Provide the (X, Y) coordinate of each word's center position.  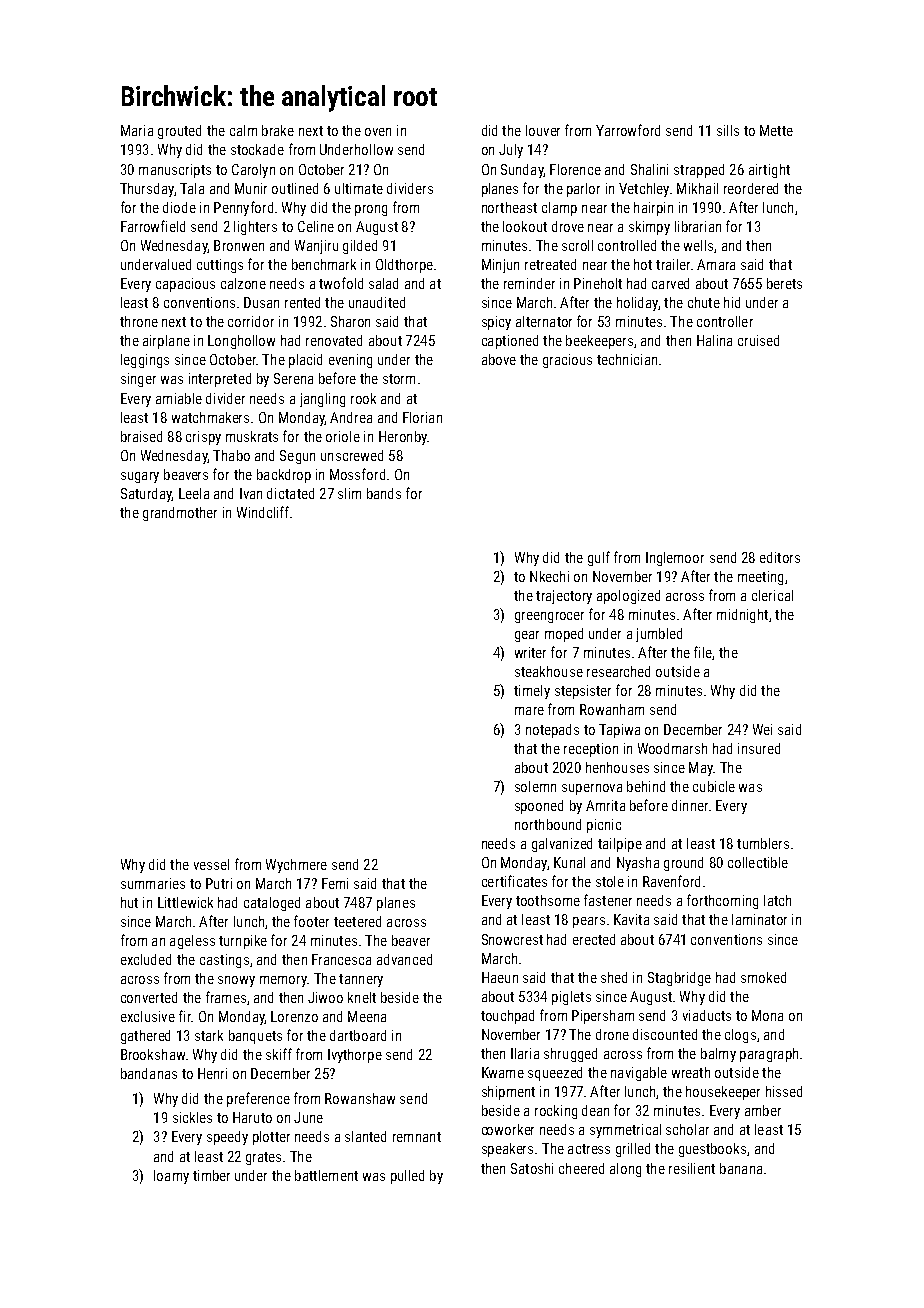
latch (777, 900)
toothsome (548, 900)
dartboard (358, 1035)
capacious (185, 285)
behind (646, 786)
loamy (171, 1177)
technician (627, 359)
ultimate (359, 188)
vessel (211, 864)
